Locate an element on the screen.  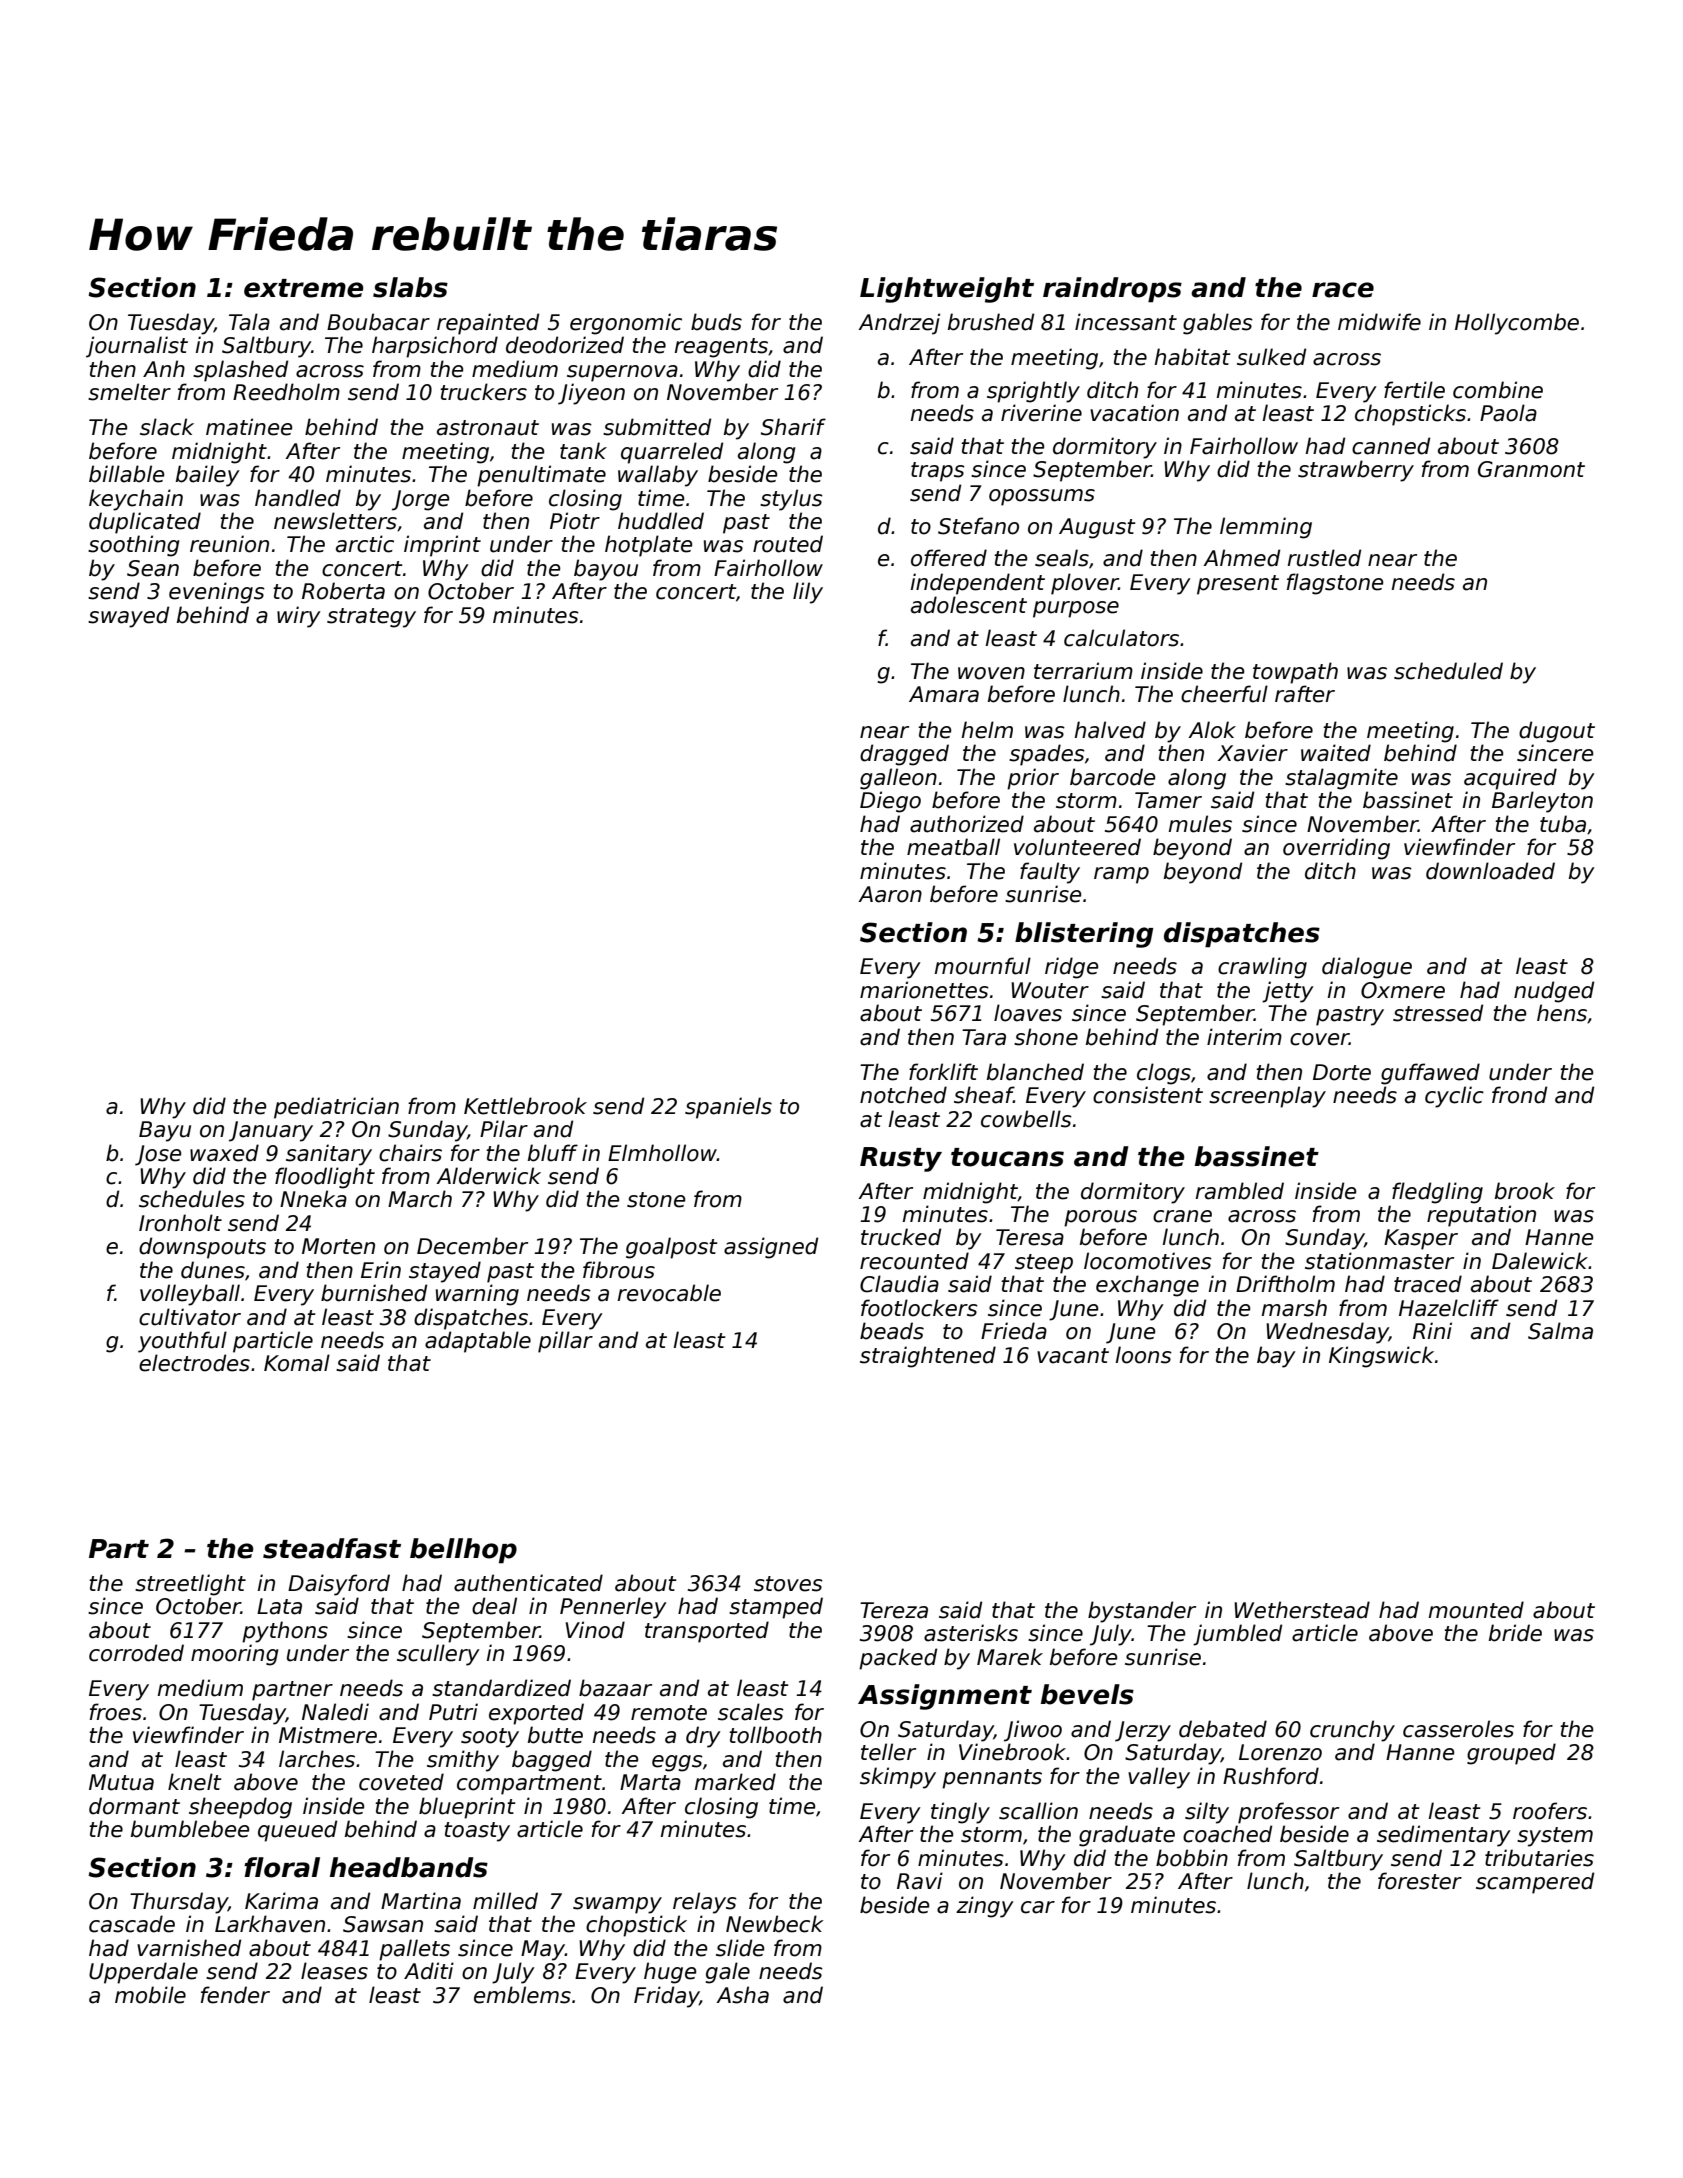
Asha is located at coordinates (742, 1995).
